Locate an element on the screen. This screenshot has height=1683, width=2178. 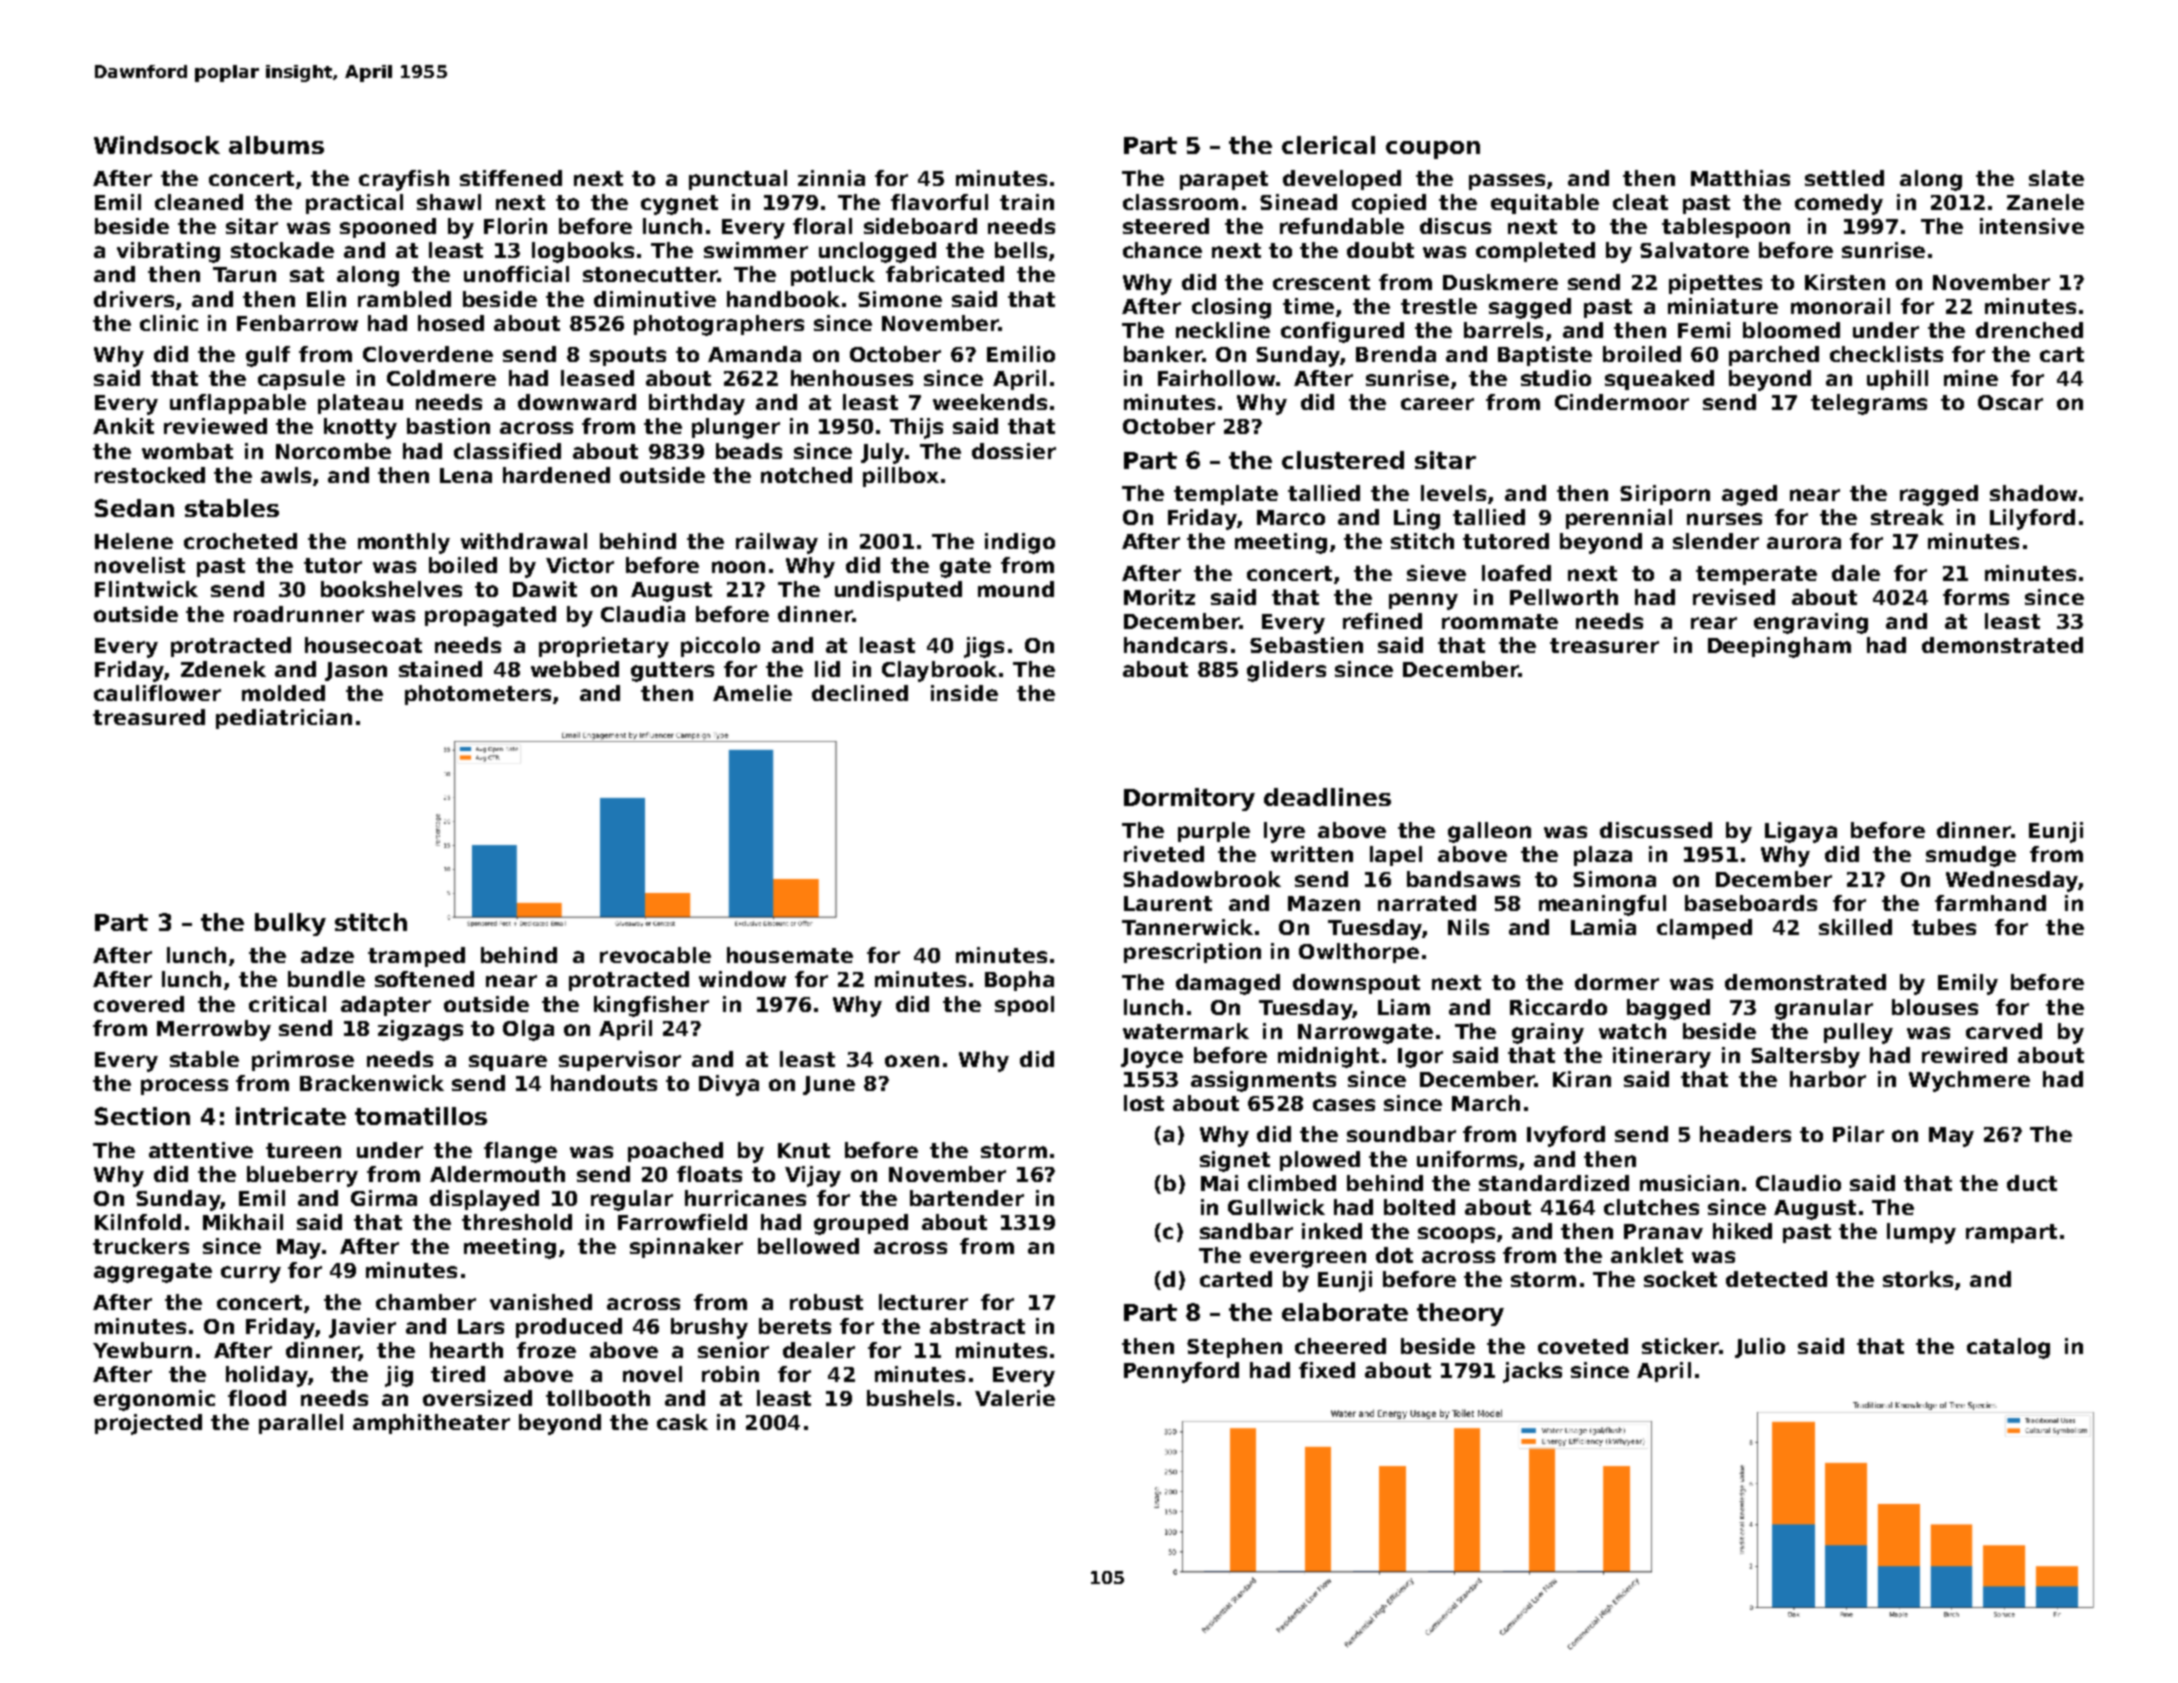
bulky is located at coordinates (290, 924).
